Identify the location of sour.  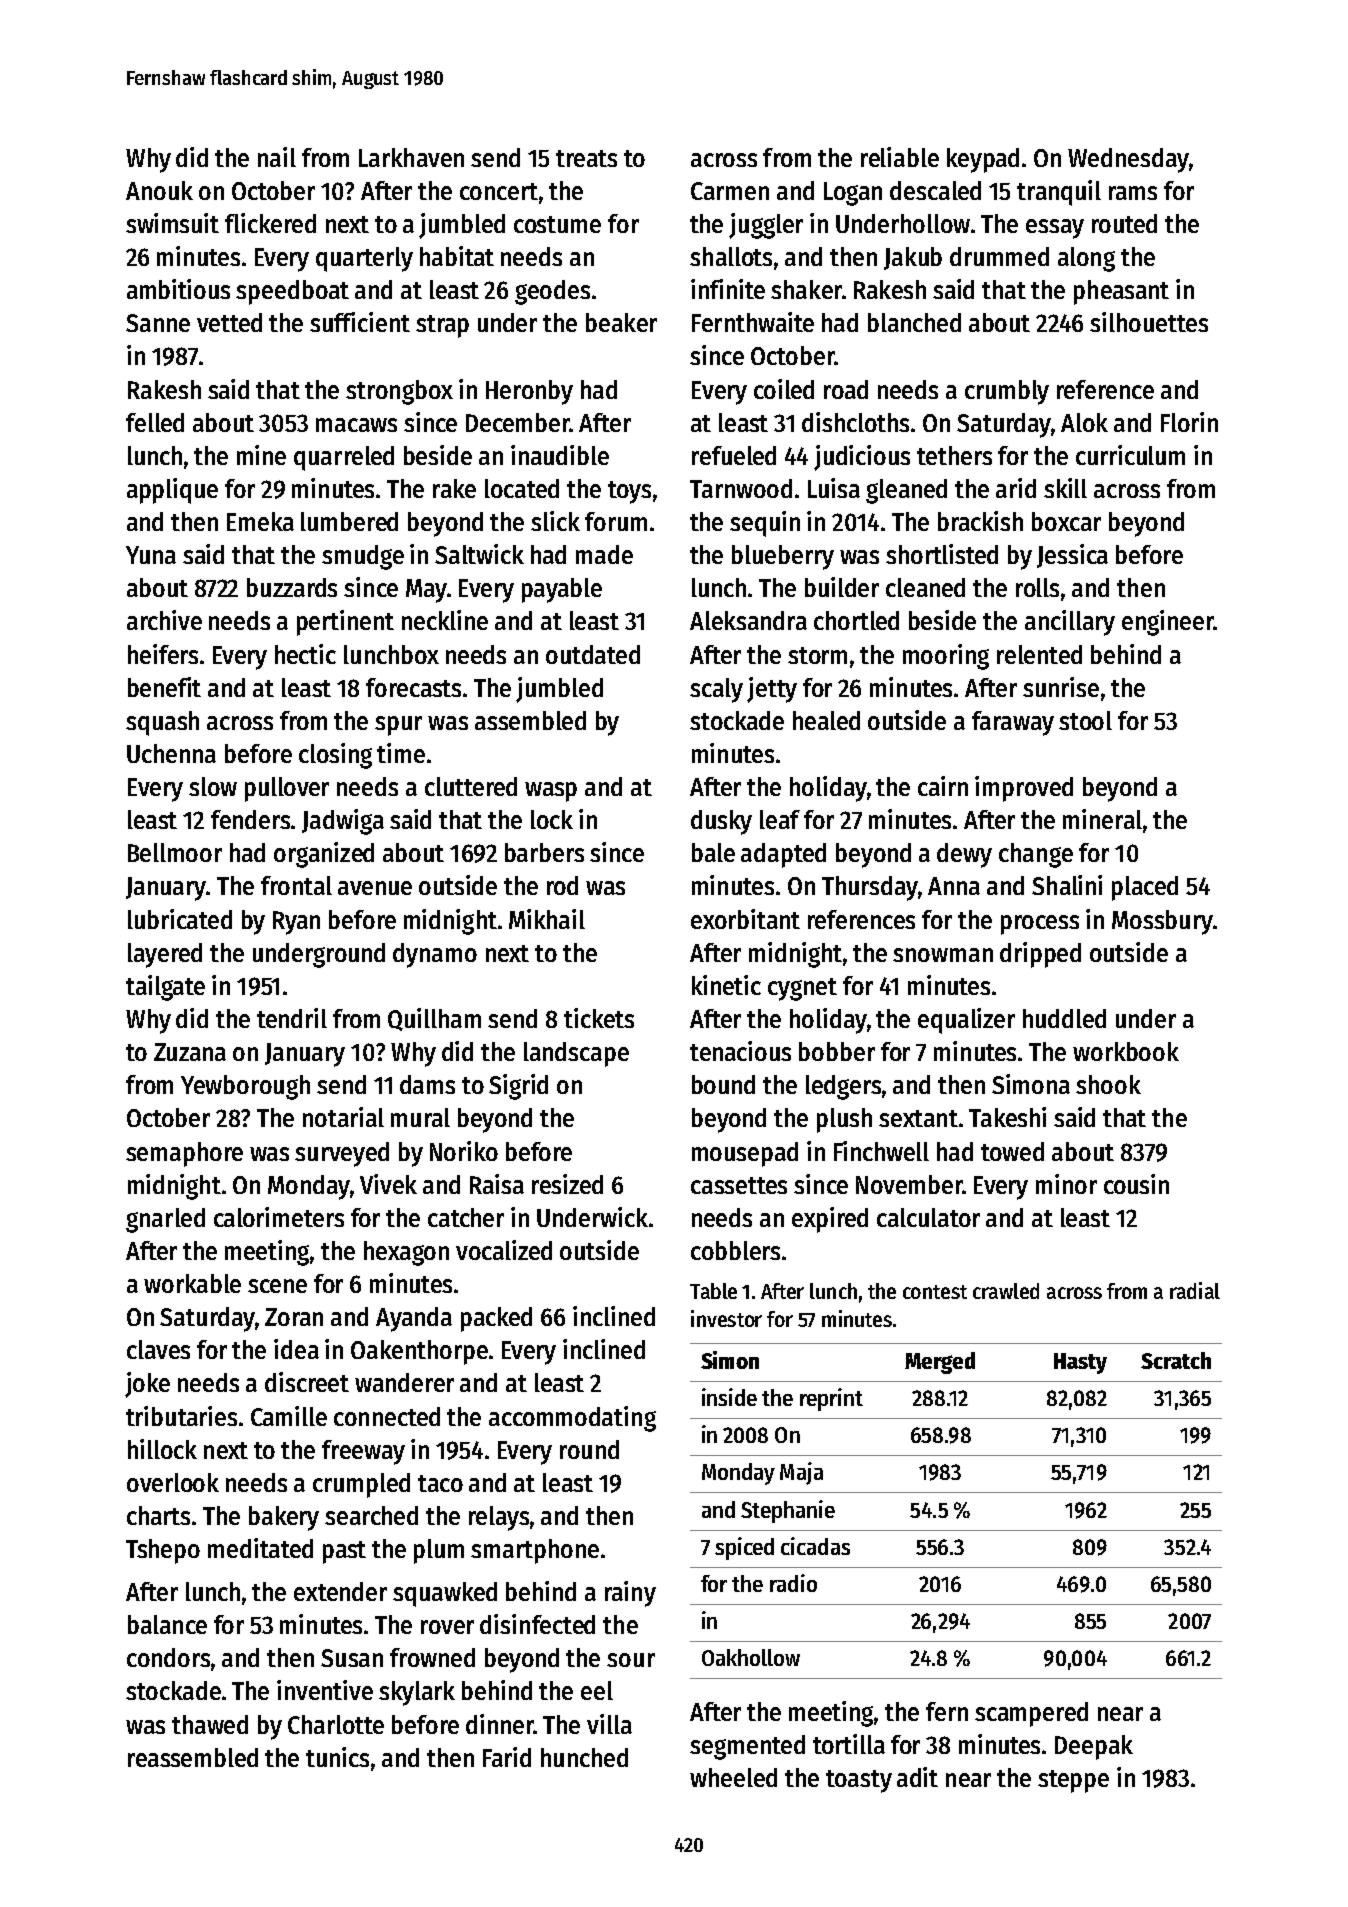
(631, 1660).
